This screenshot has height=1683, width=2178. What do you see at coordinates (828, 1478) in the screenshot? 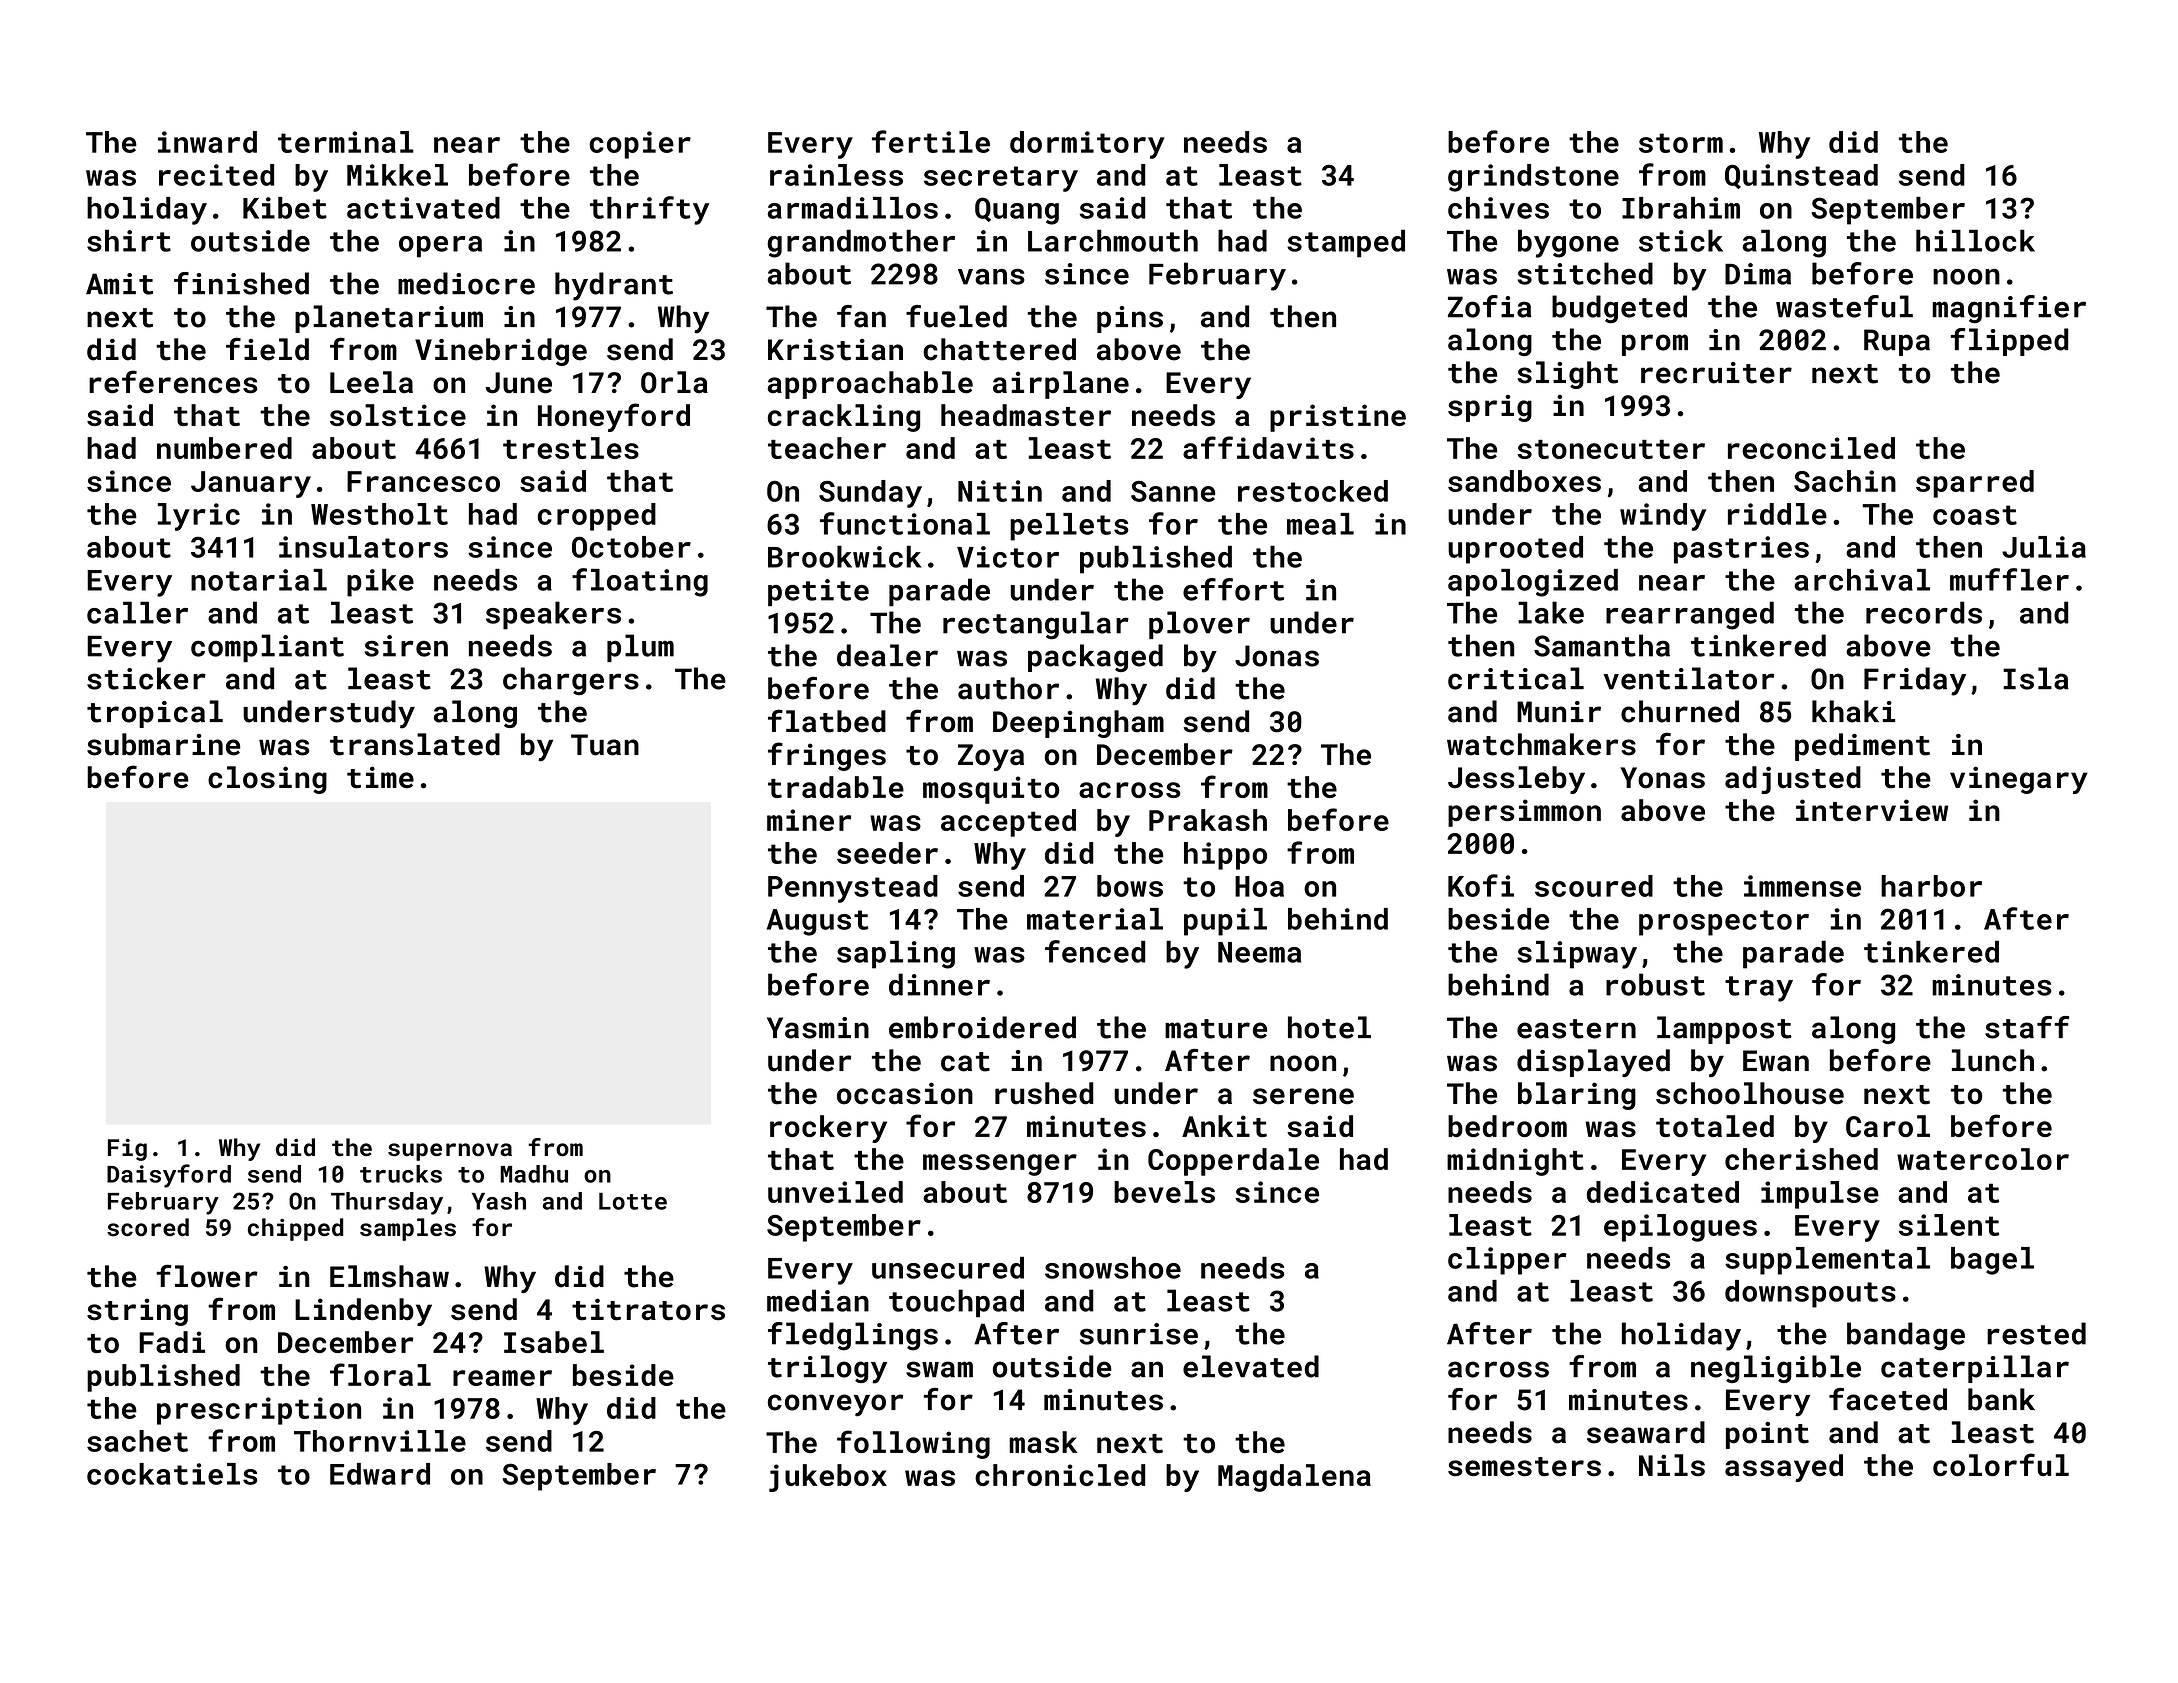
I see `jukebox` at bounding box center [828, 1478].
